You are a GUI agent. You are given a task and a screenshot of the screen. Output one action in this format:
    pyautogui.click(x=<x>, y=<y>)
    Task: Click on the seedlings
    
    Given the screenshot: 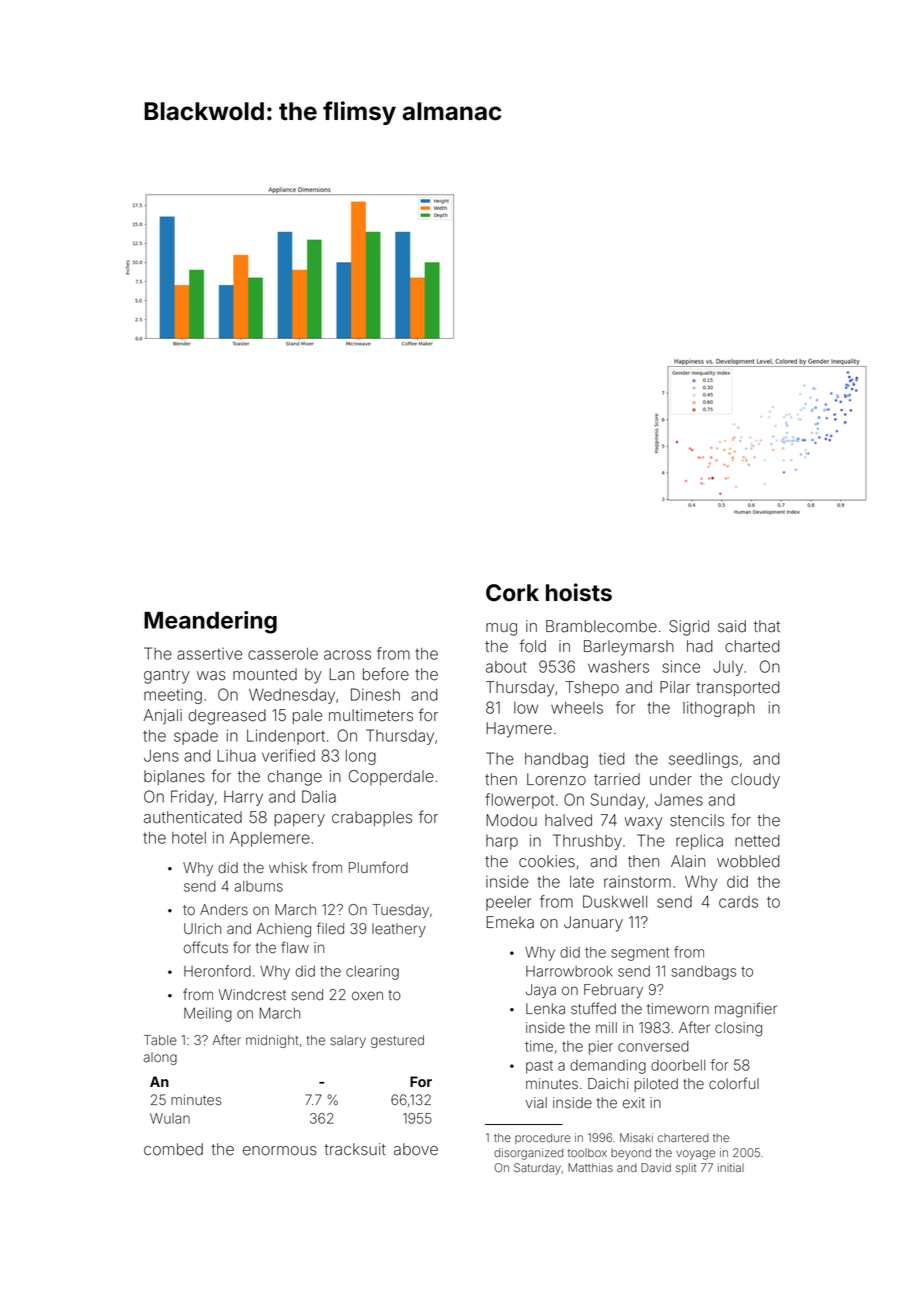 What is the action you would take?
    pyautogui.click(x=703, y=760)
